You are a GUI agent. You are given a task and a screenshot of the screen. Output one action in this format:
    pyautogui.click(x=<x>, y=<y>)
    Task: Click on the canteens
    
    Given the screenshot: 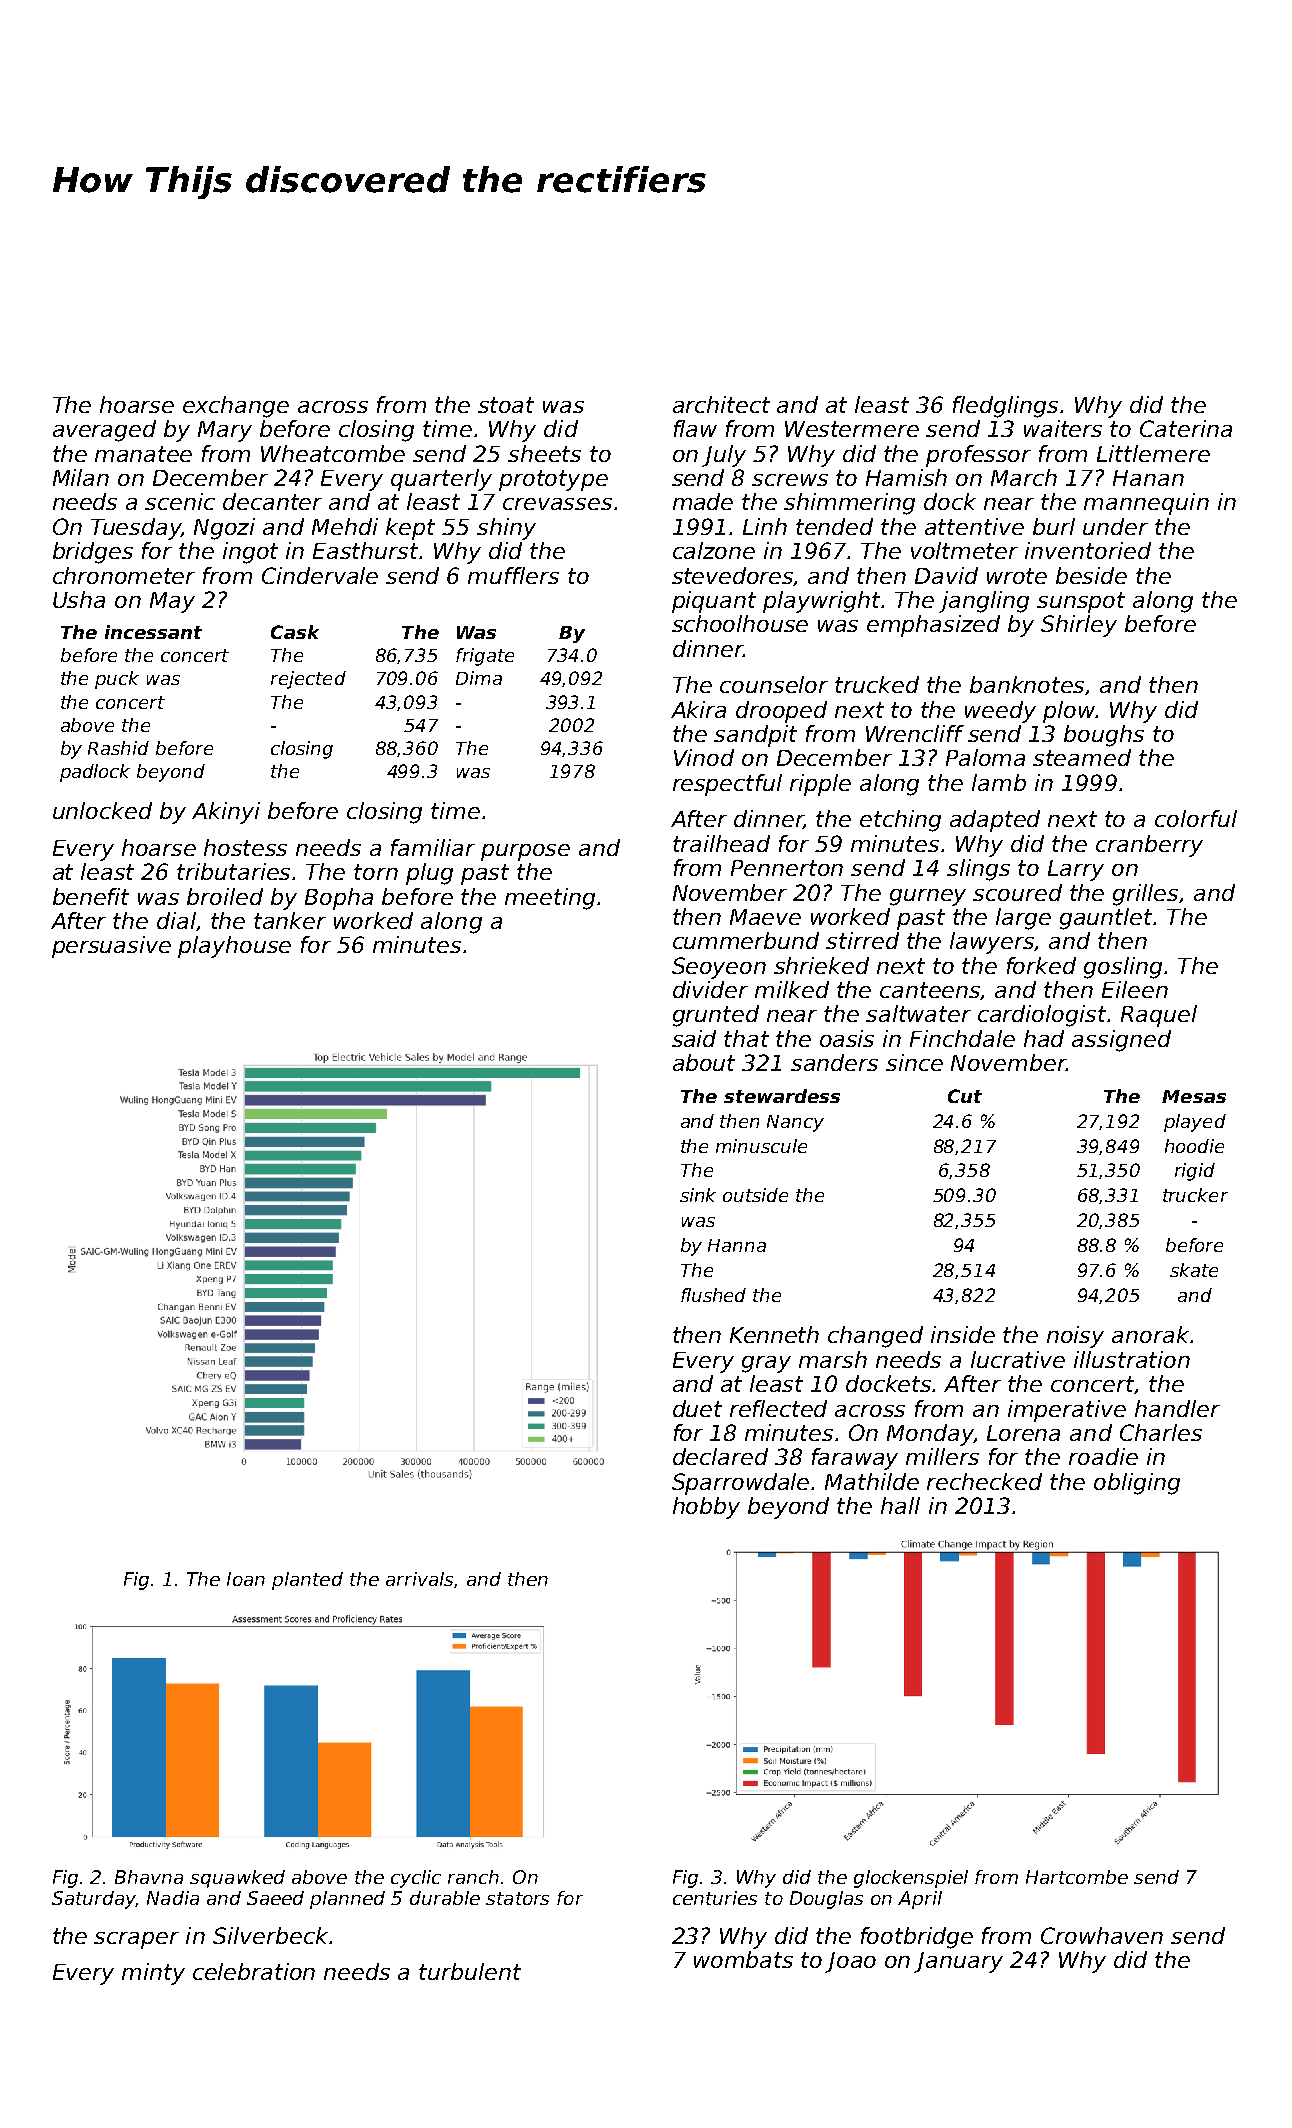 What is the action you would take?
    pyautogui.click(x=930, y=991)
